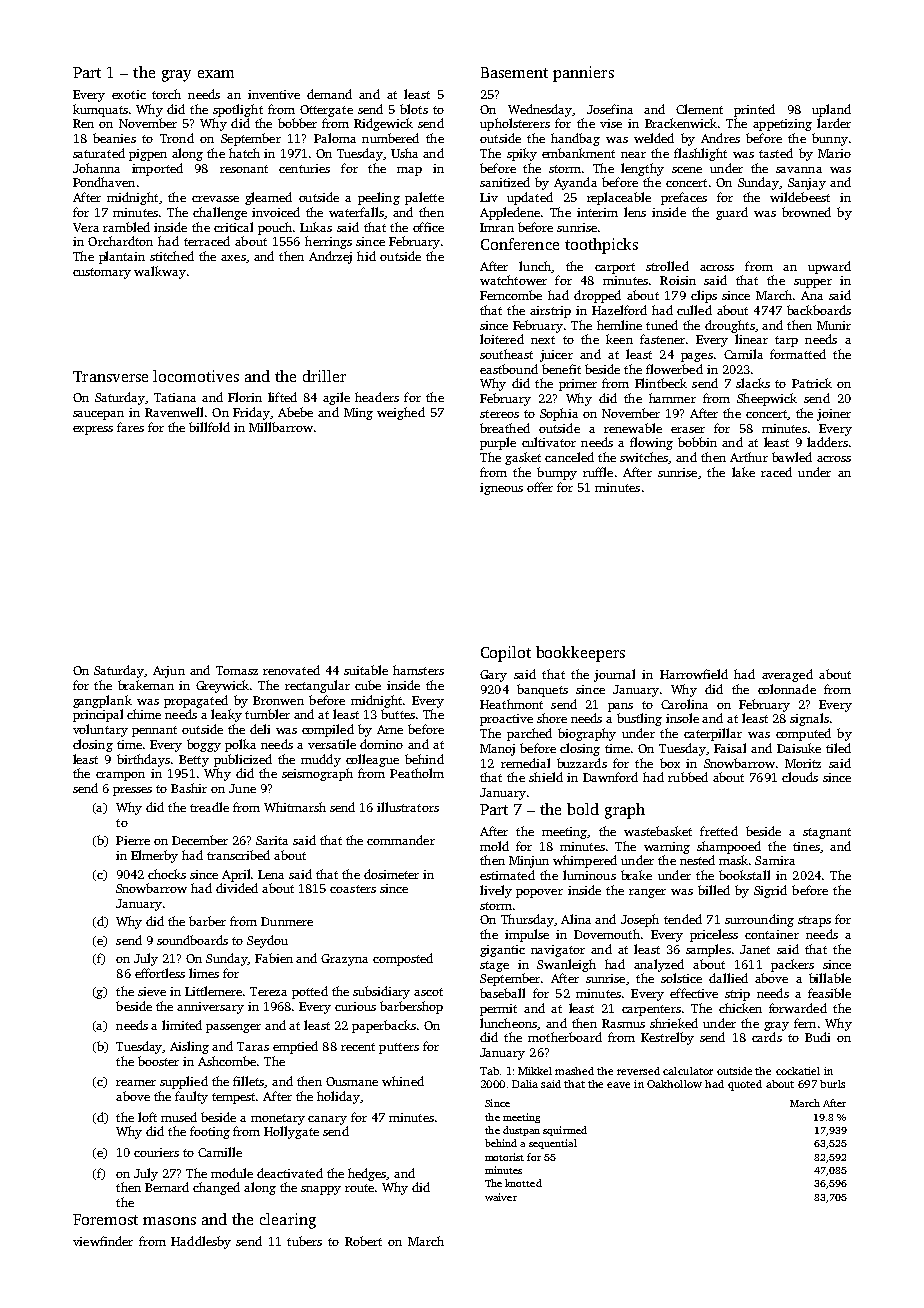 The height and width of the image is (1308, 924). I want to click on guard, so click(732, 213).
